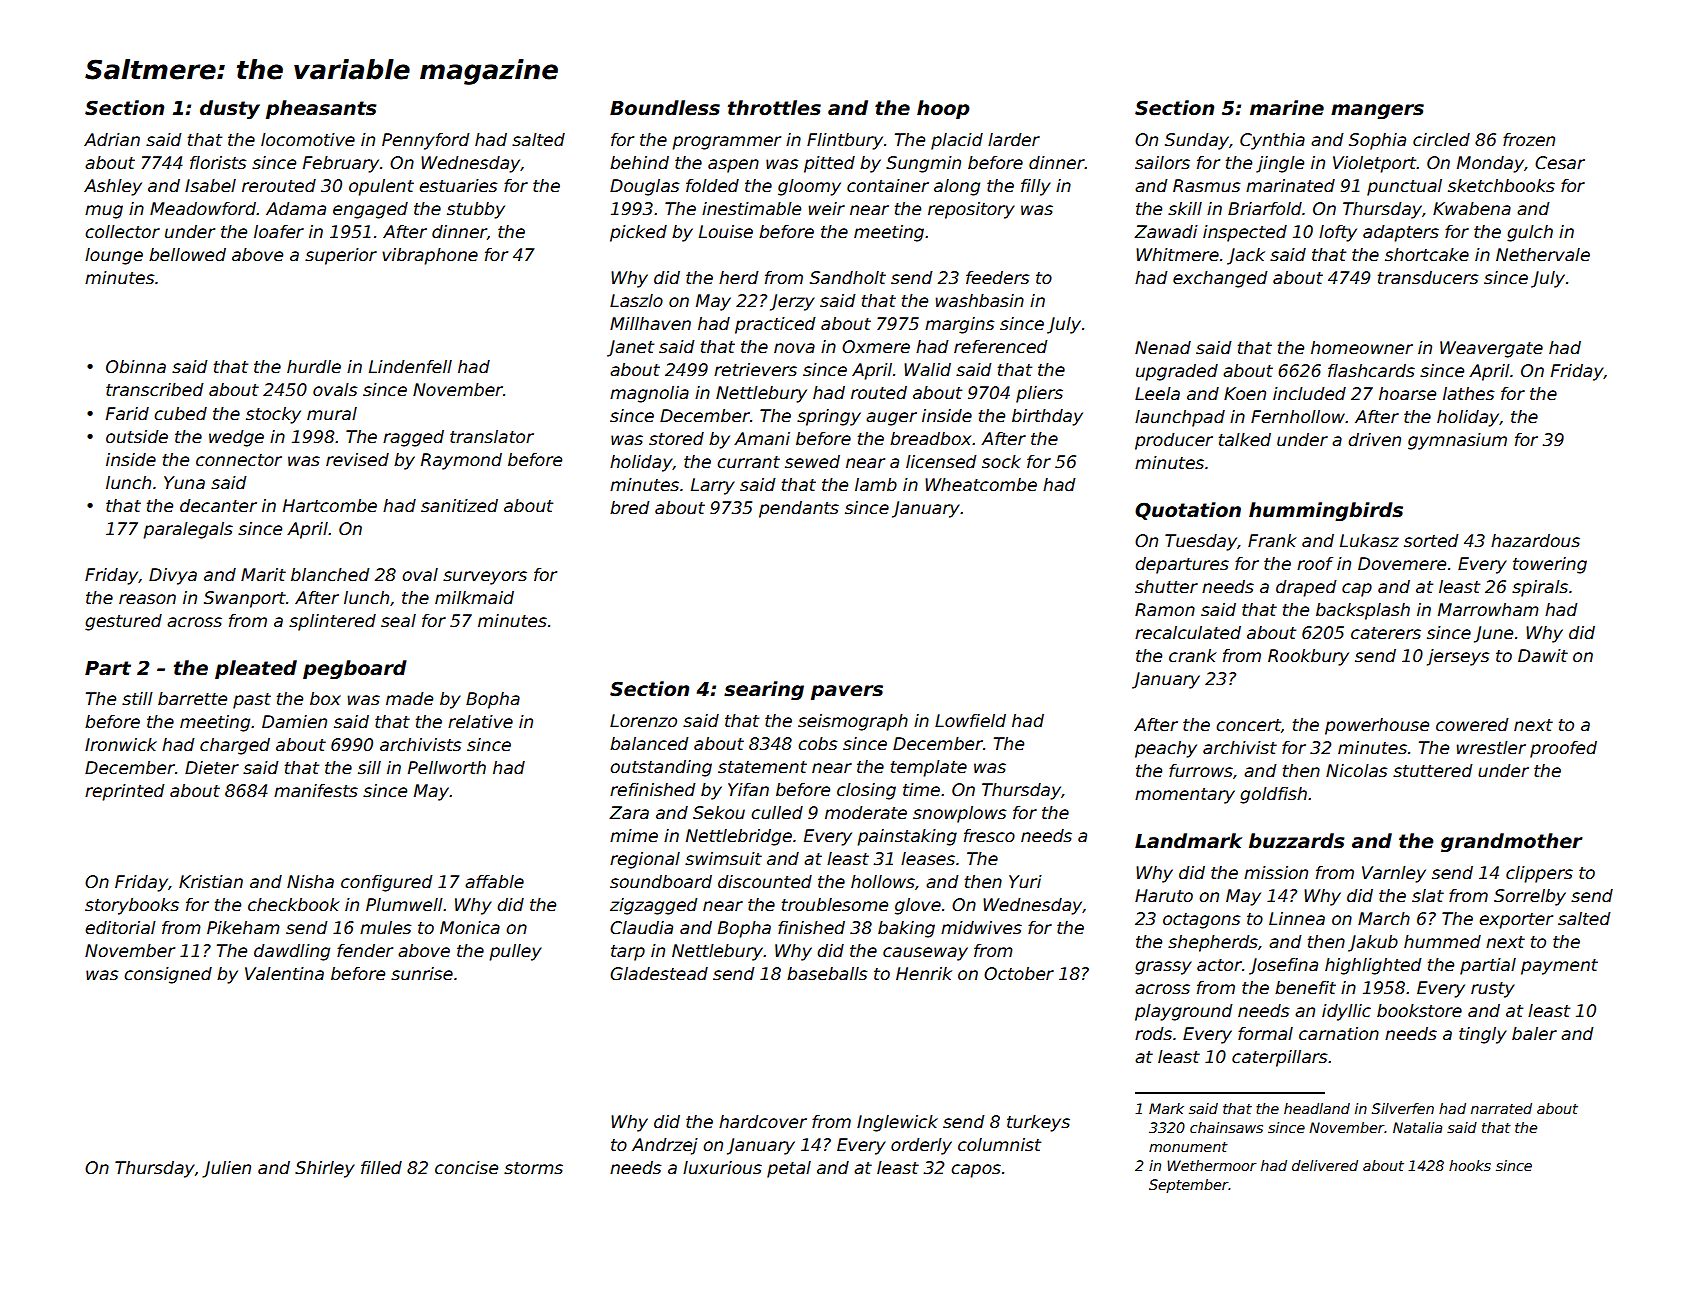 Image resolution: width=1700 pixels, height=1314 pixels. I want to click on chainsaws, so click(1226, 1127).
